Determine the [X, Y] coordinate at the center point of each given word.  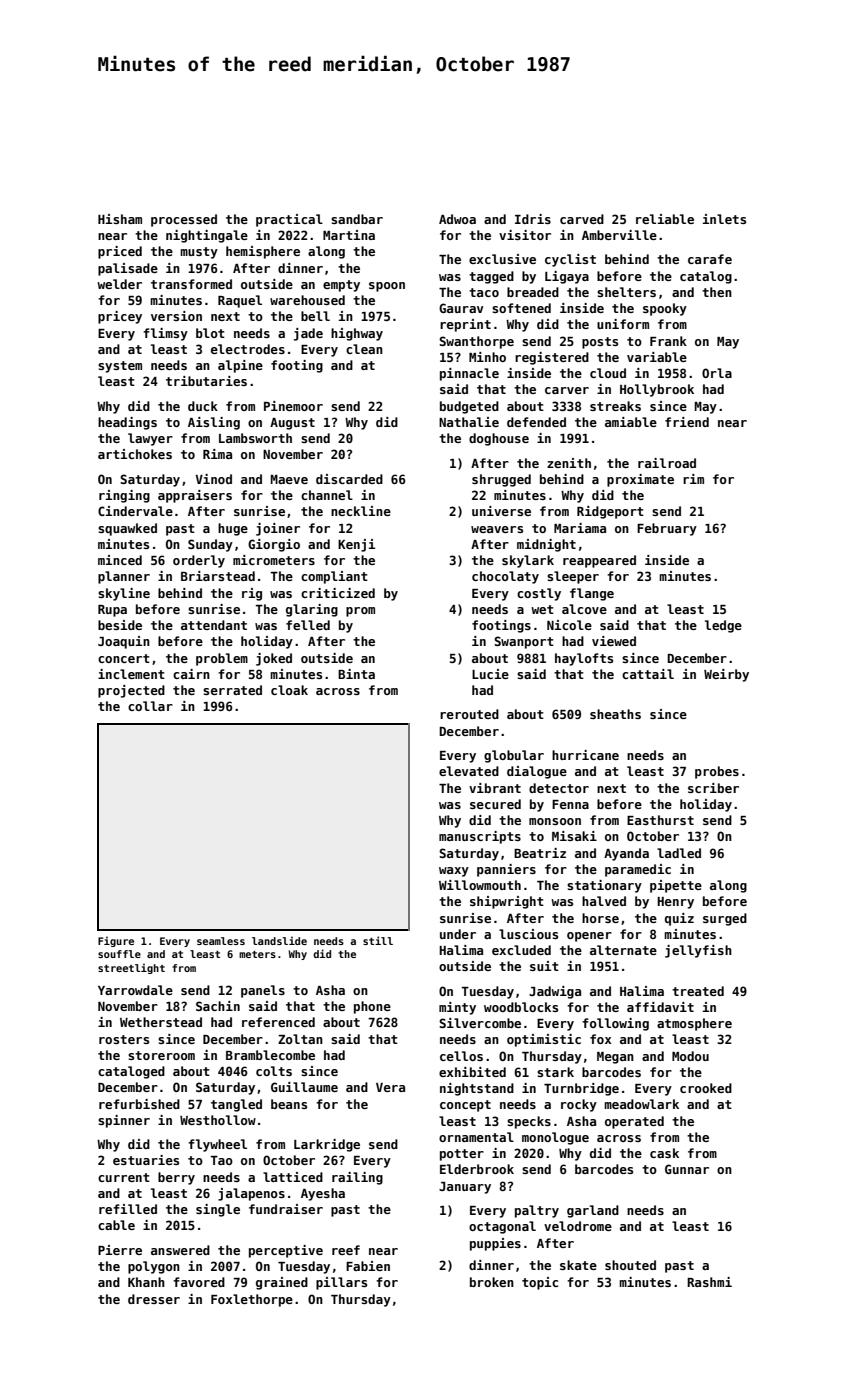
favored [199, 1282]
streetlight [131, 968]
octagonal [502, 1227]
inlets [724, 219]
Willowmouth [480, 885]
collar [150, 706]
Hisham [120, 219]
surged [725, 919]
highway [357, 334]
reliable [665, 219]
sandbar [357, 219]
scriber [713, 788]
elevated [469, 771]
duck [203, 406]
